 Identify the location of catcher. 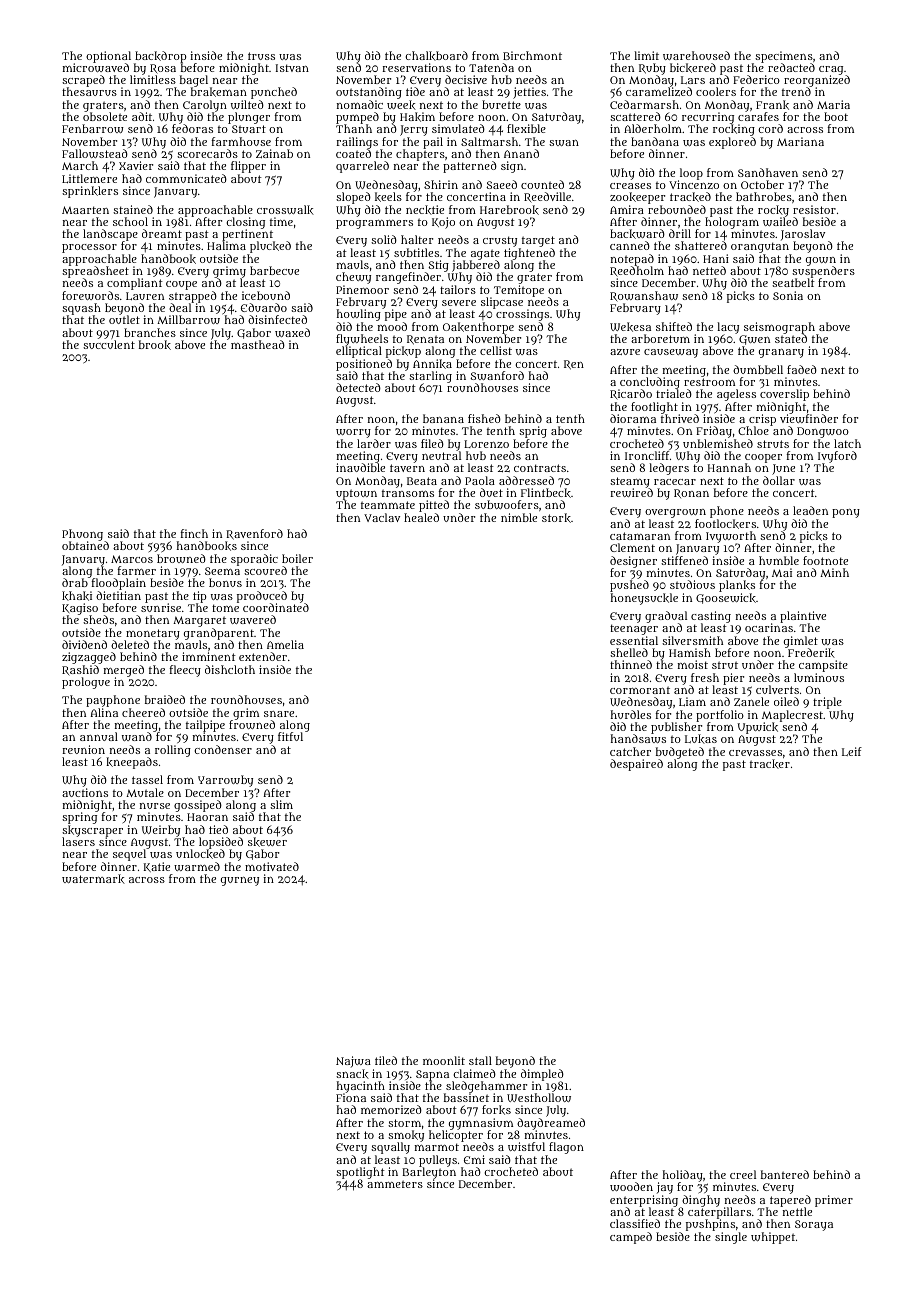
(630, 751).
